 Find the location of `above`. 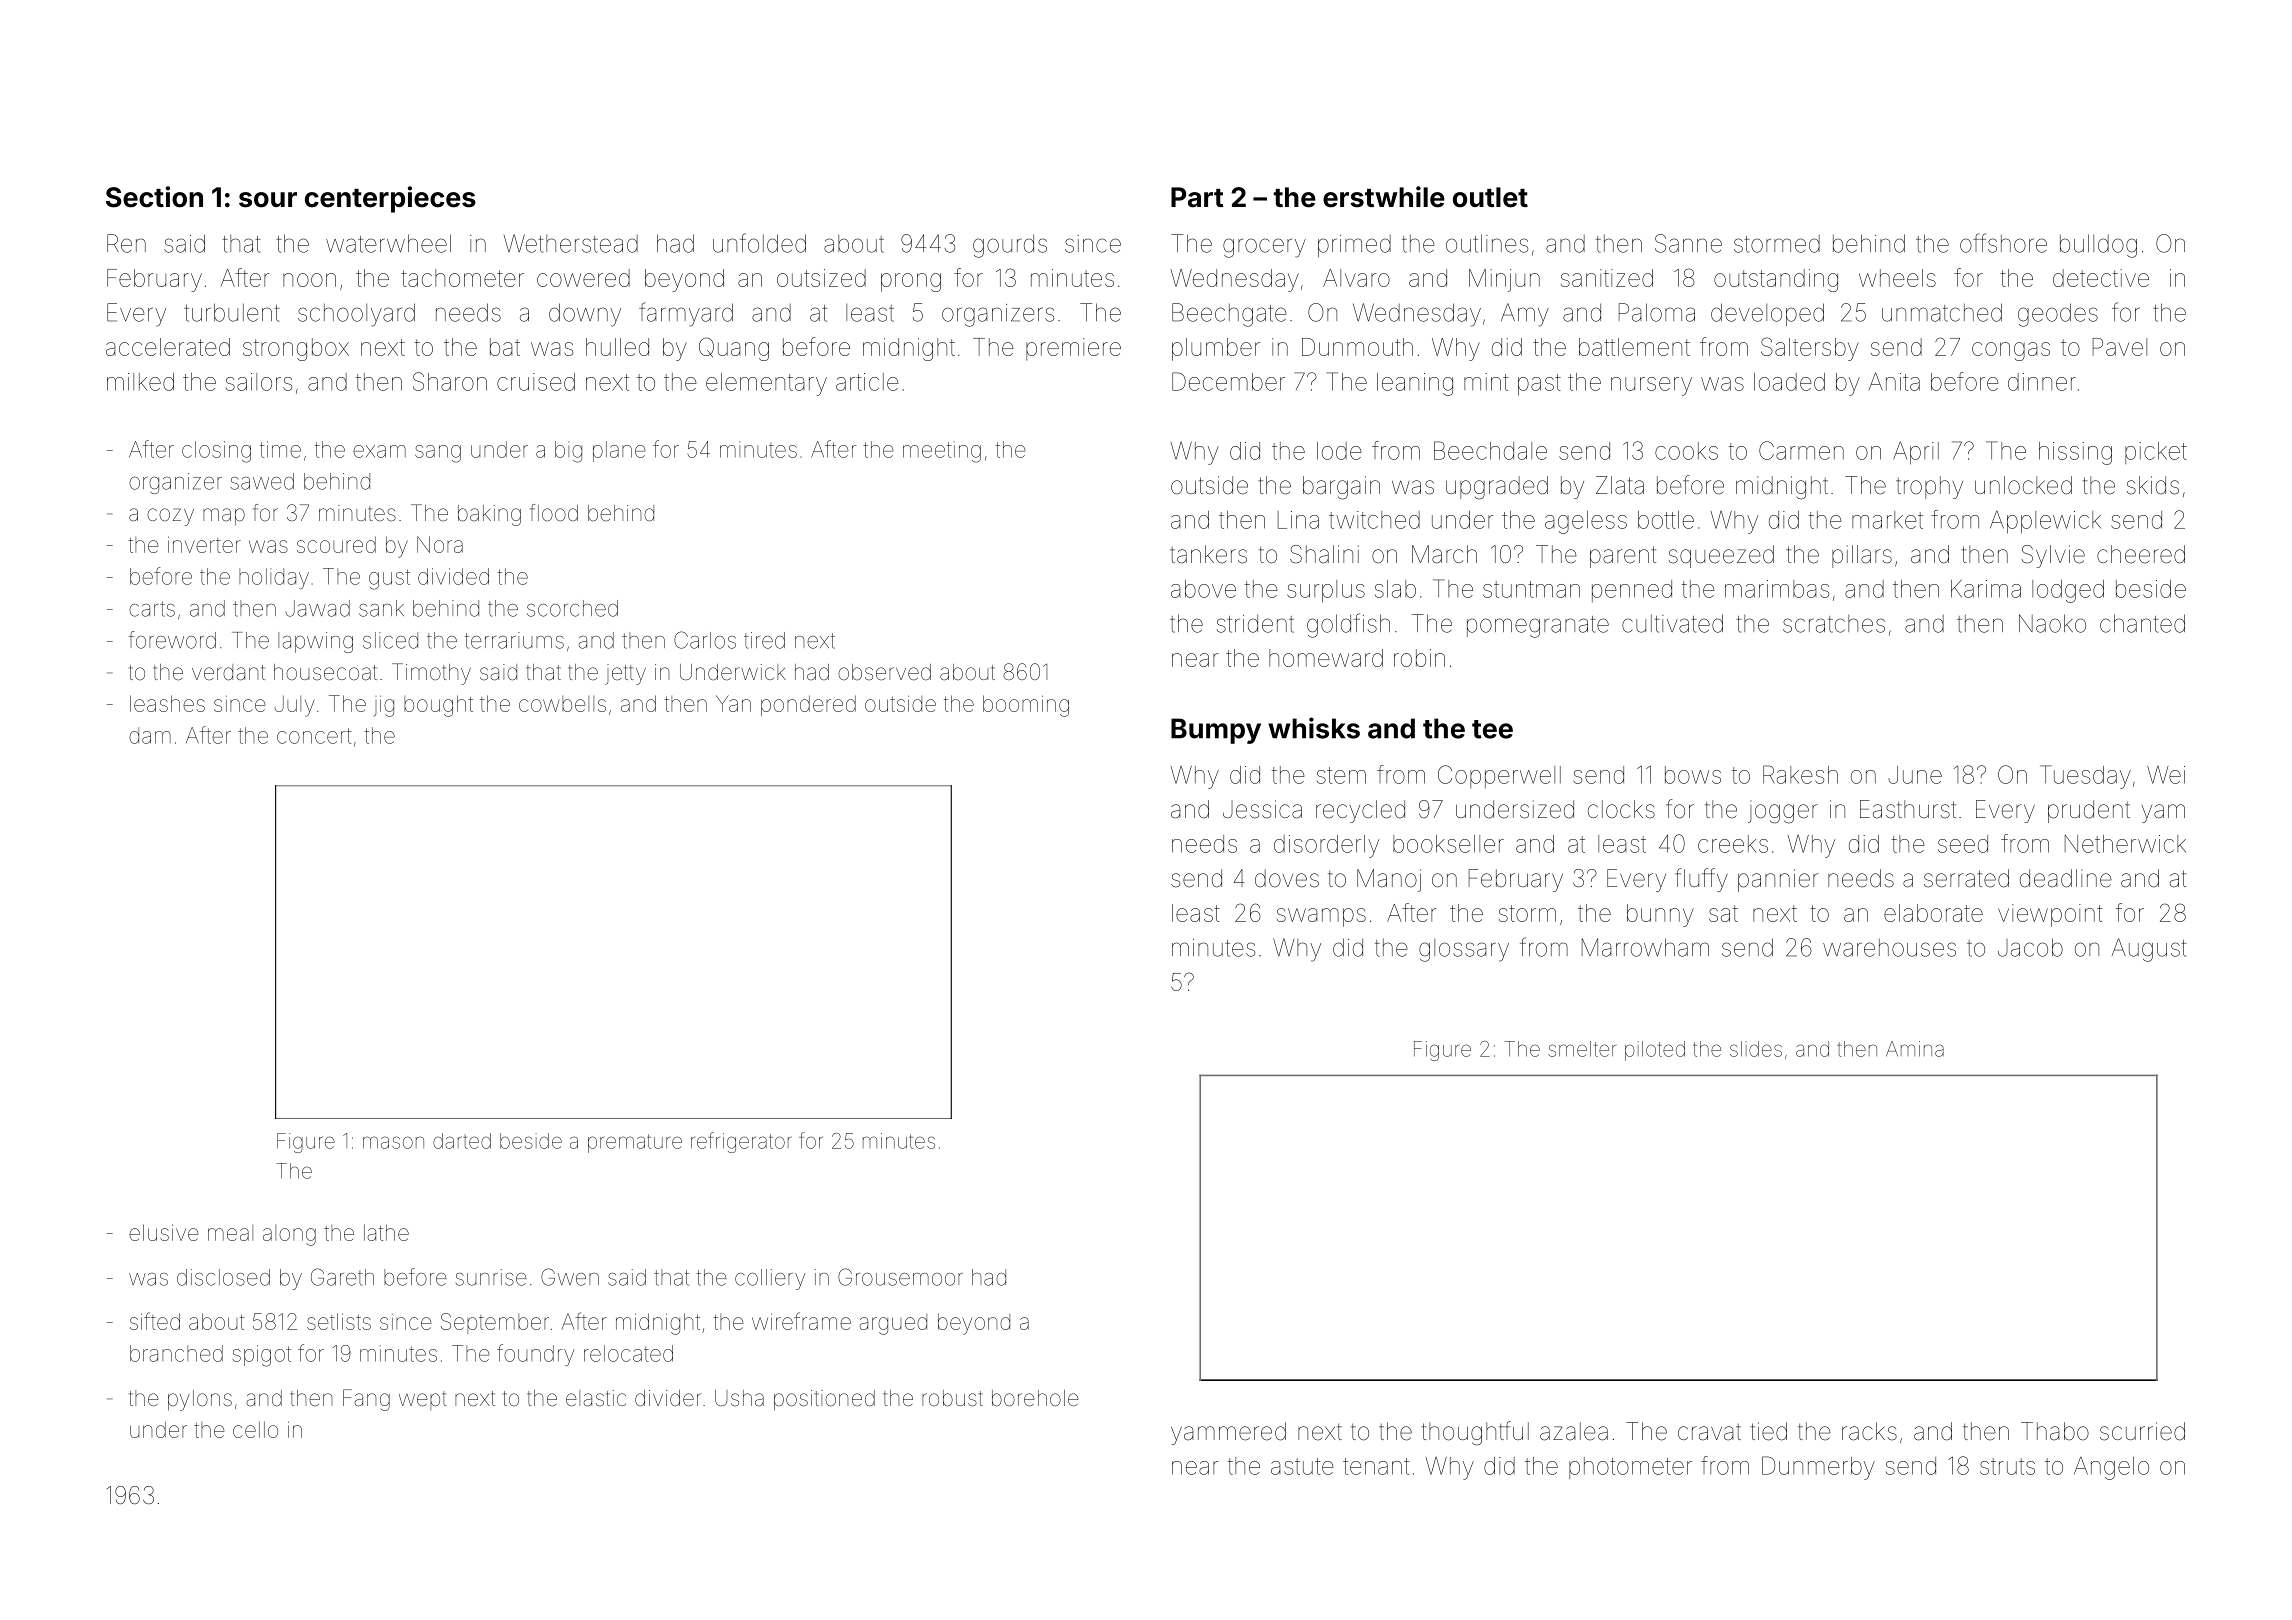

above is located at coordinates (1203, 589).
